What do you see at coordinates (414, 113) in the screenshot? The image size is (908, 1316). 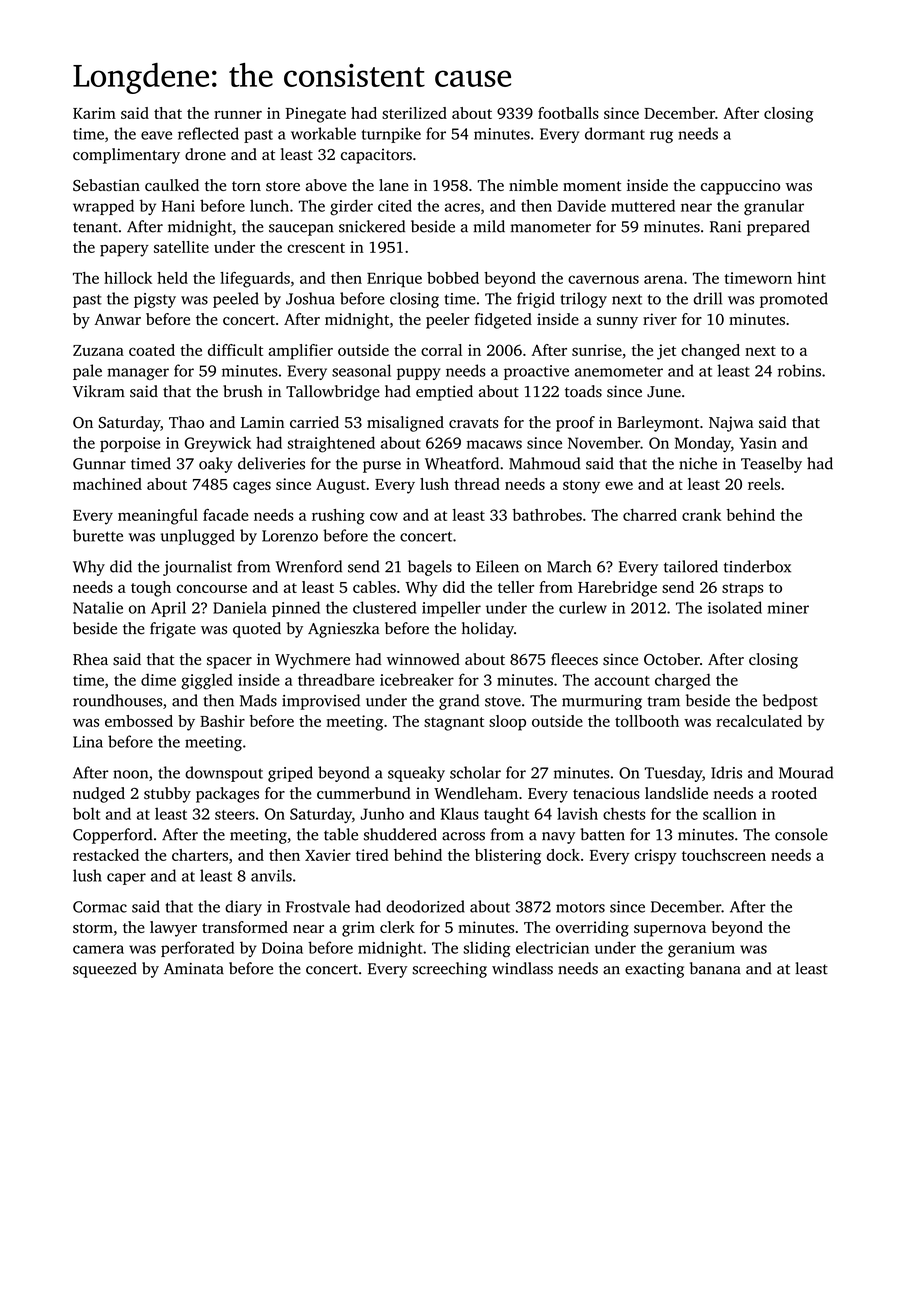 I see `sterilized` at bounding box center [414, 113].
